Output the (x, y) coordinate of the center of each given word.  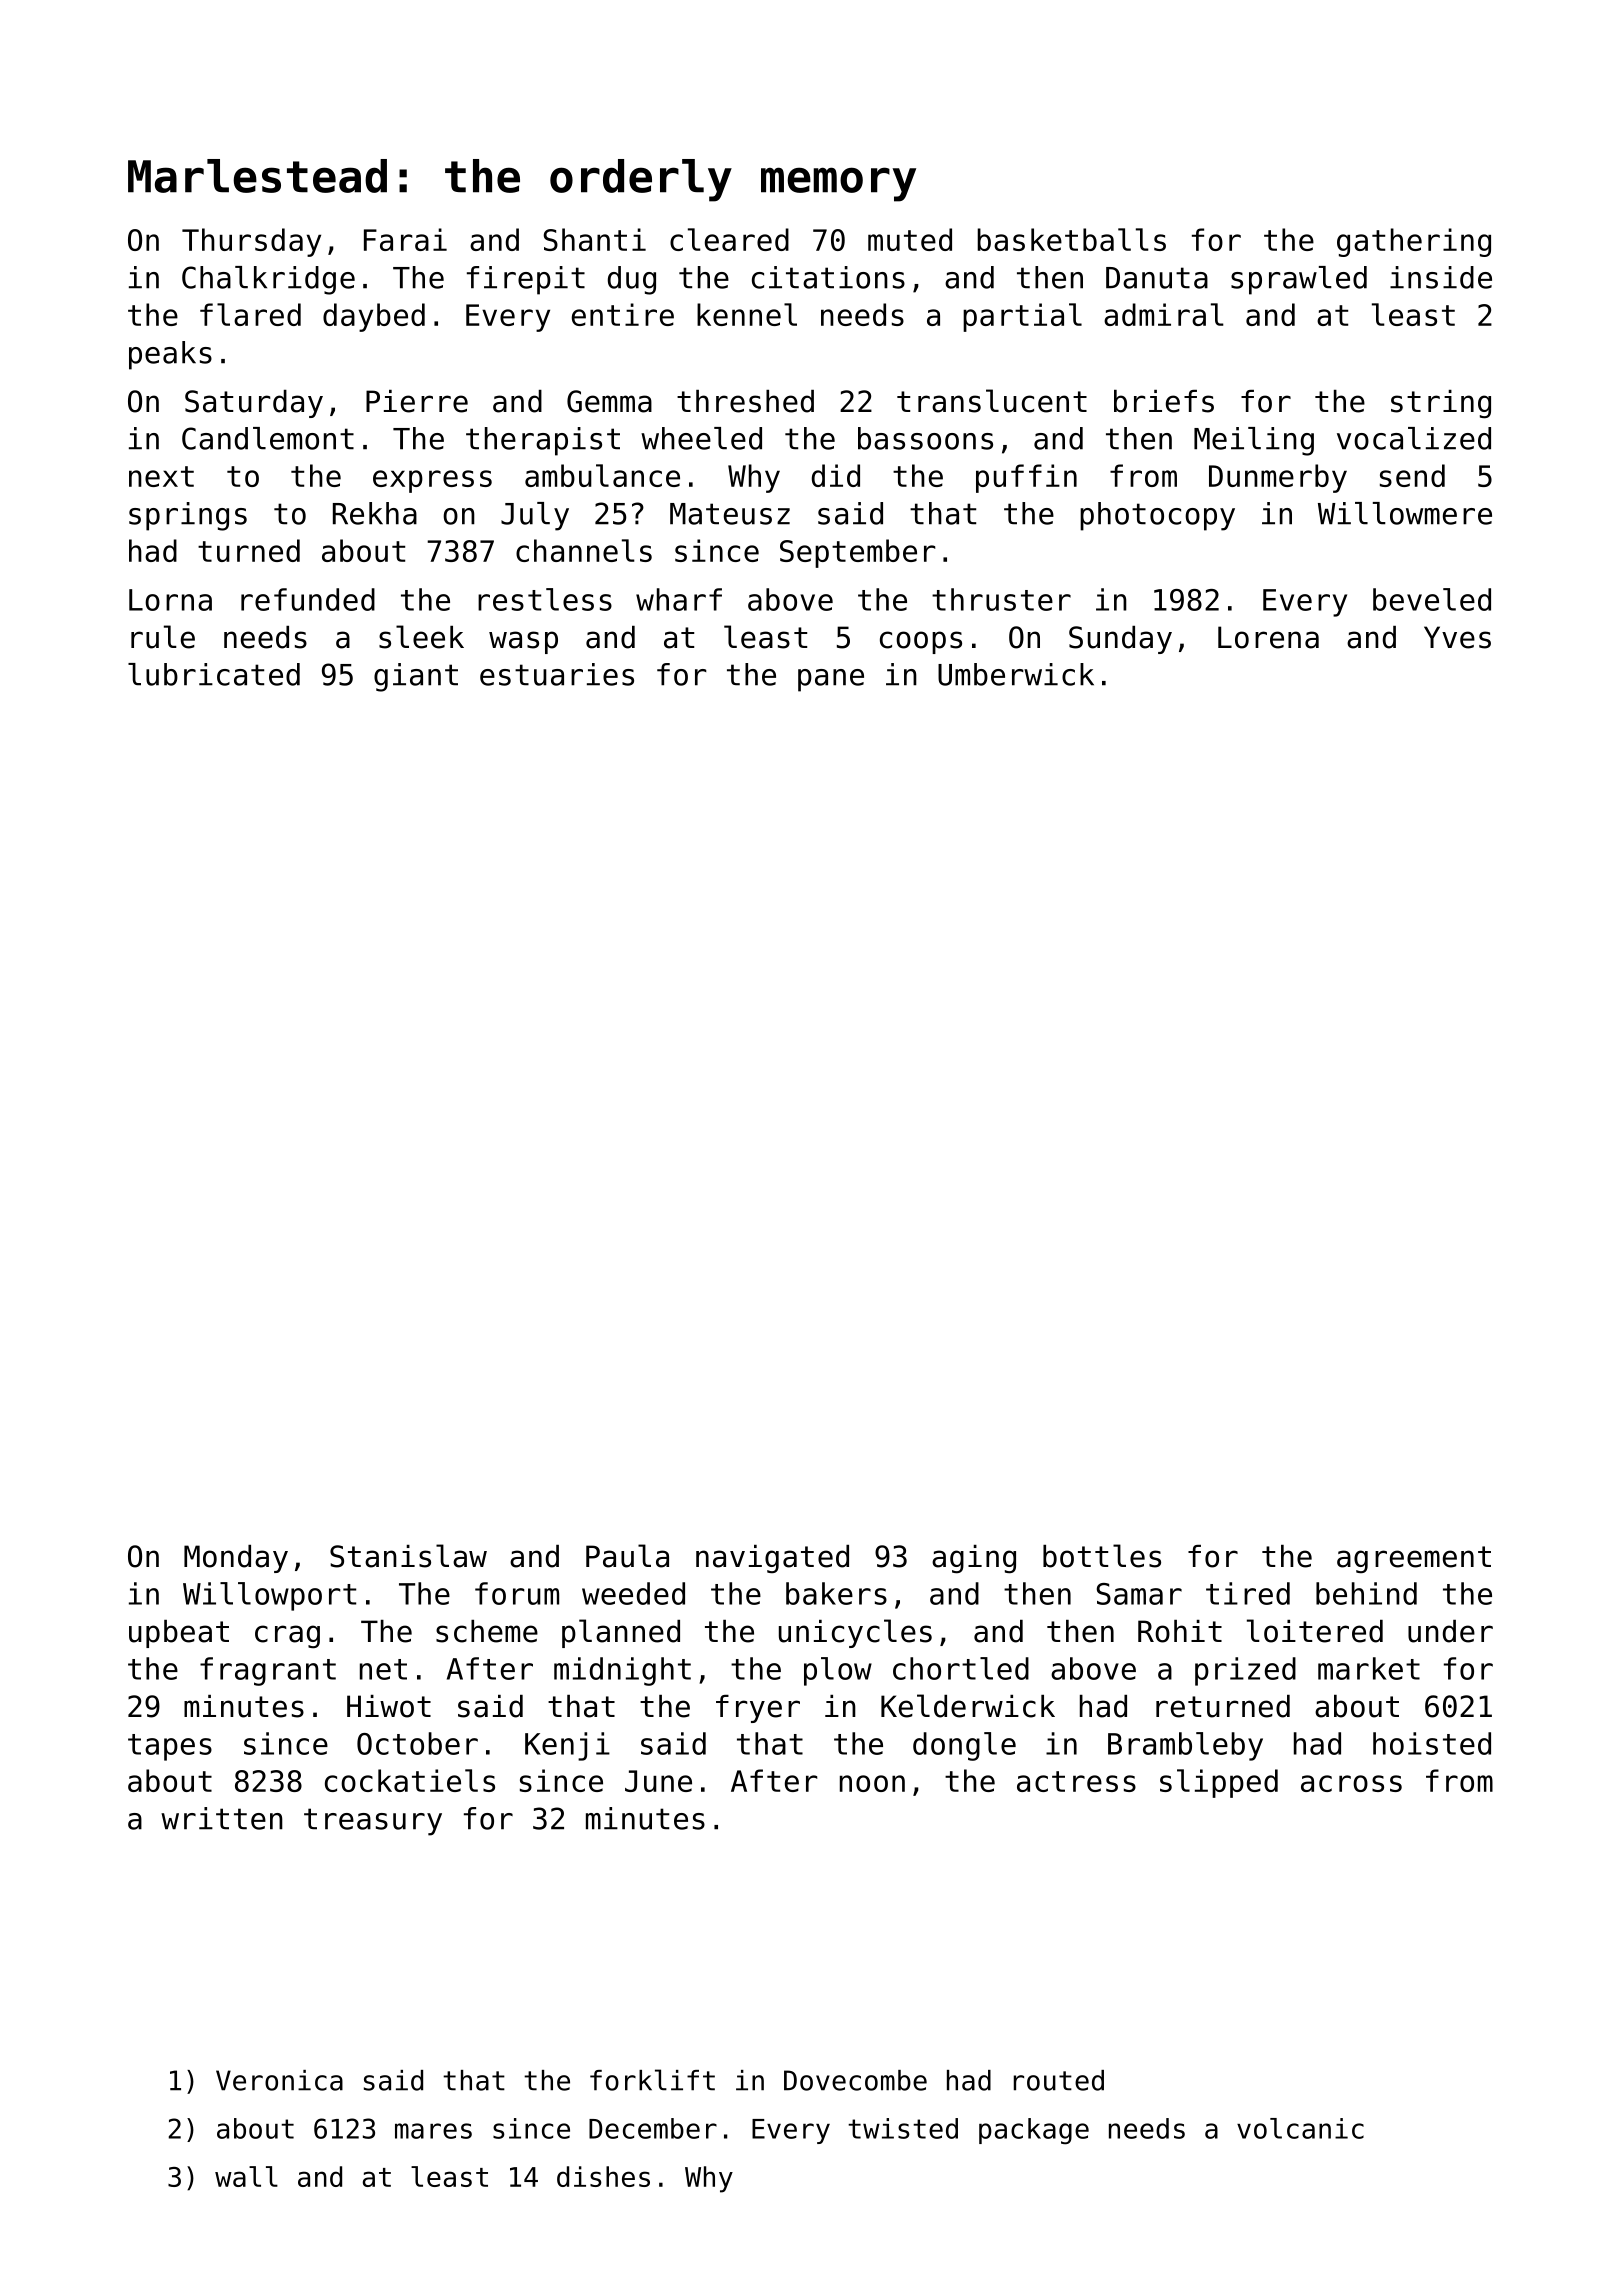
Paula (627, 1556)
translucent (992, 401)
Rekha (375, 513)
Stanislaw (408, 1556)
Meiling (1254, 441)
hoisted (1432, 1743)
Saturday (254, 404)
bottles (1102, 1556)
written (222, 1818)
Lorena (1268, 637)
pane (831, 680)
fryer (758, 1709)
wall (246, 2176)
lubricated (214, 674)
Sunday (1120, 640)
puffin (1026, 478)
